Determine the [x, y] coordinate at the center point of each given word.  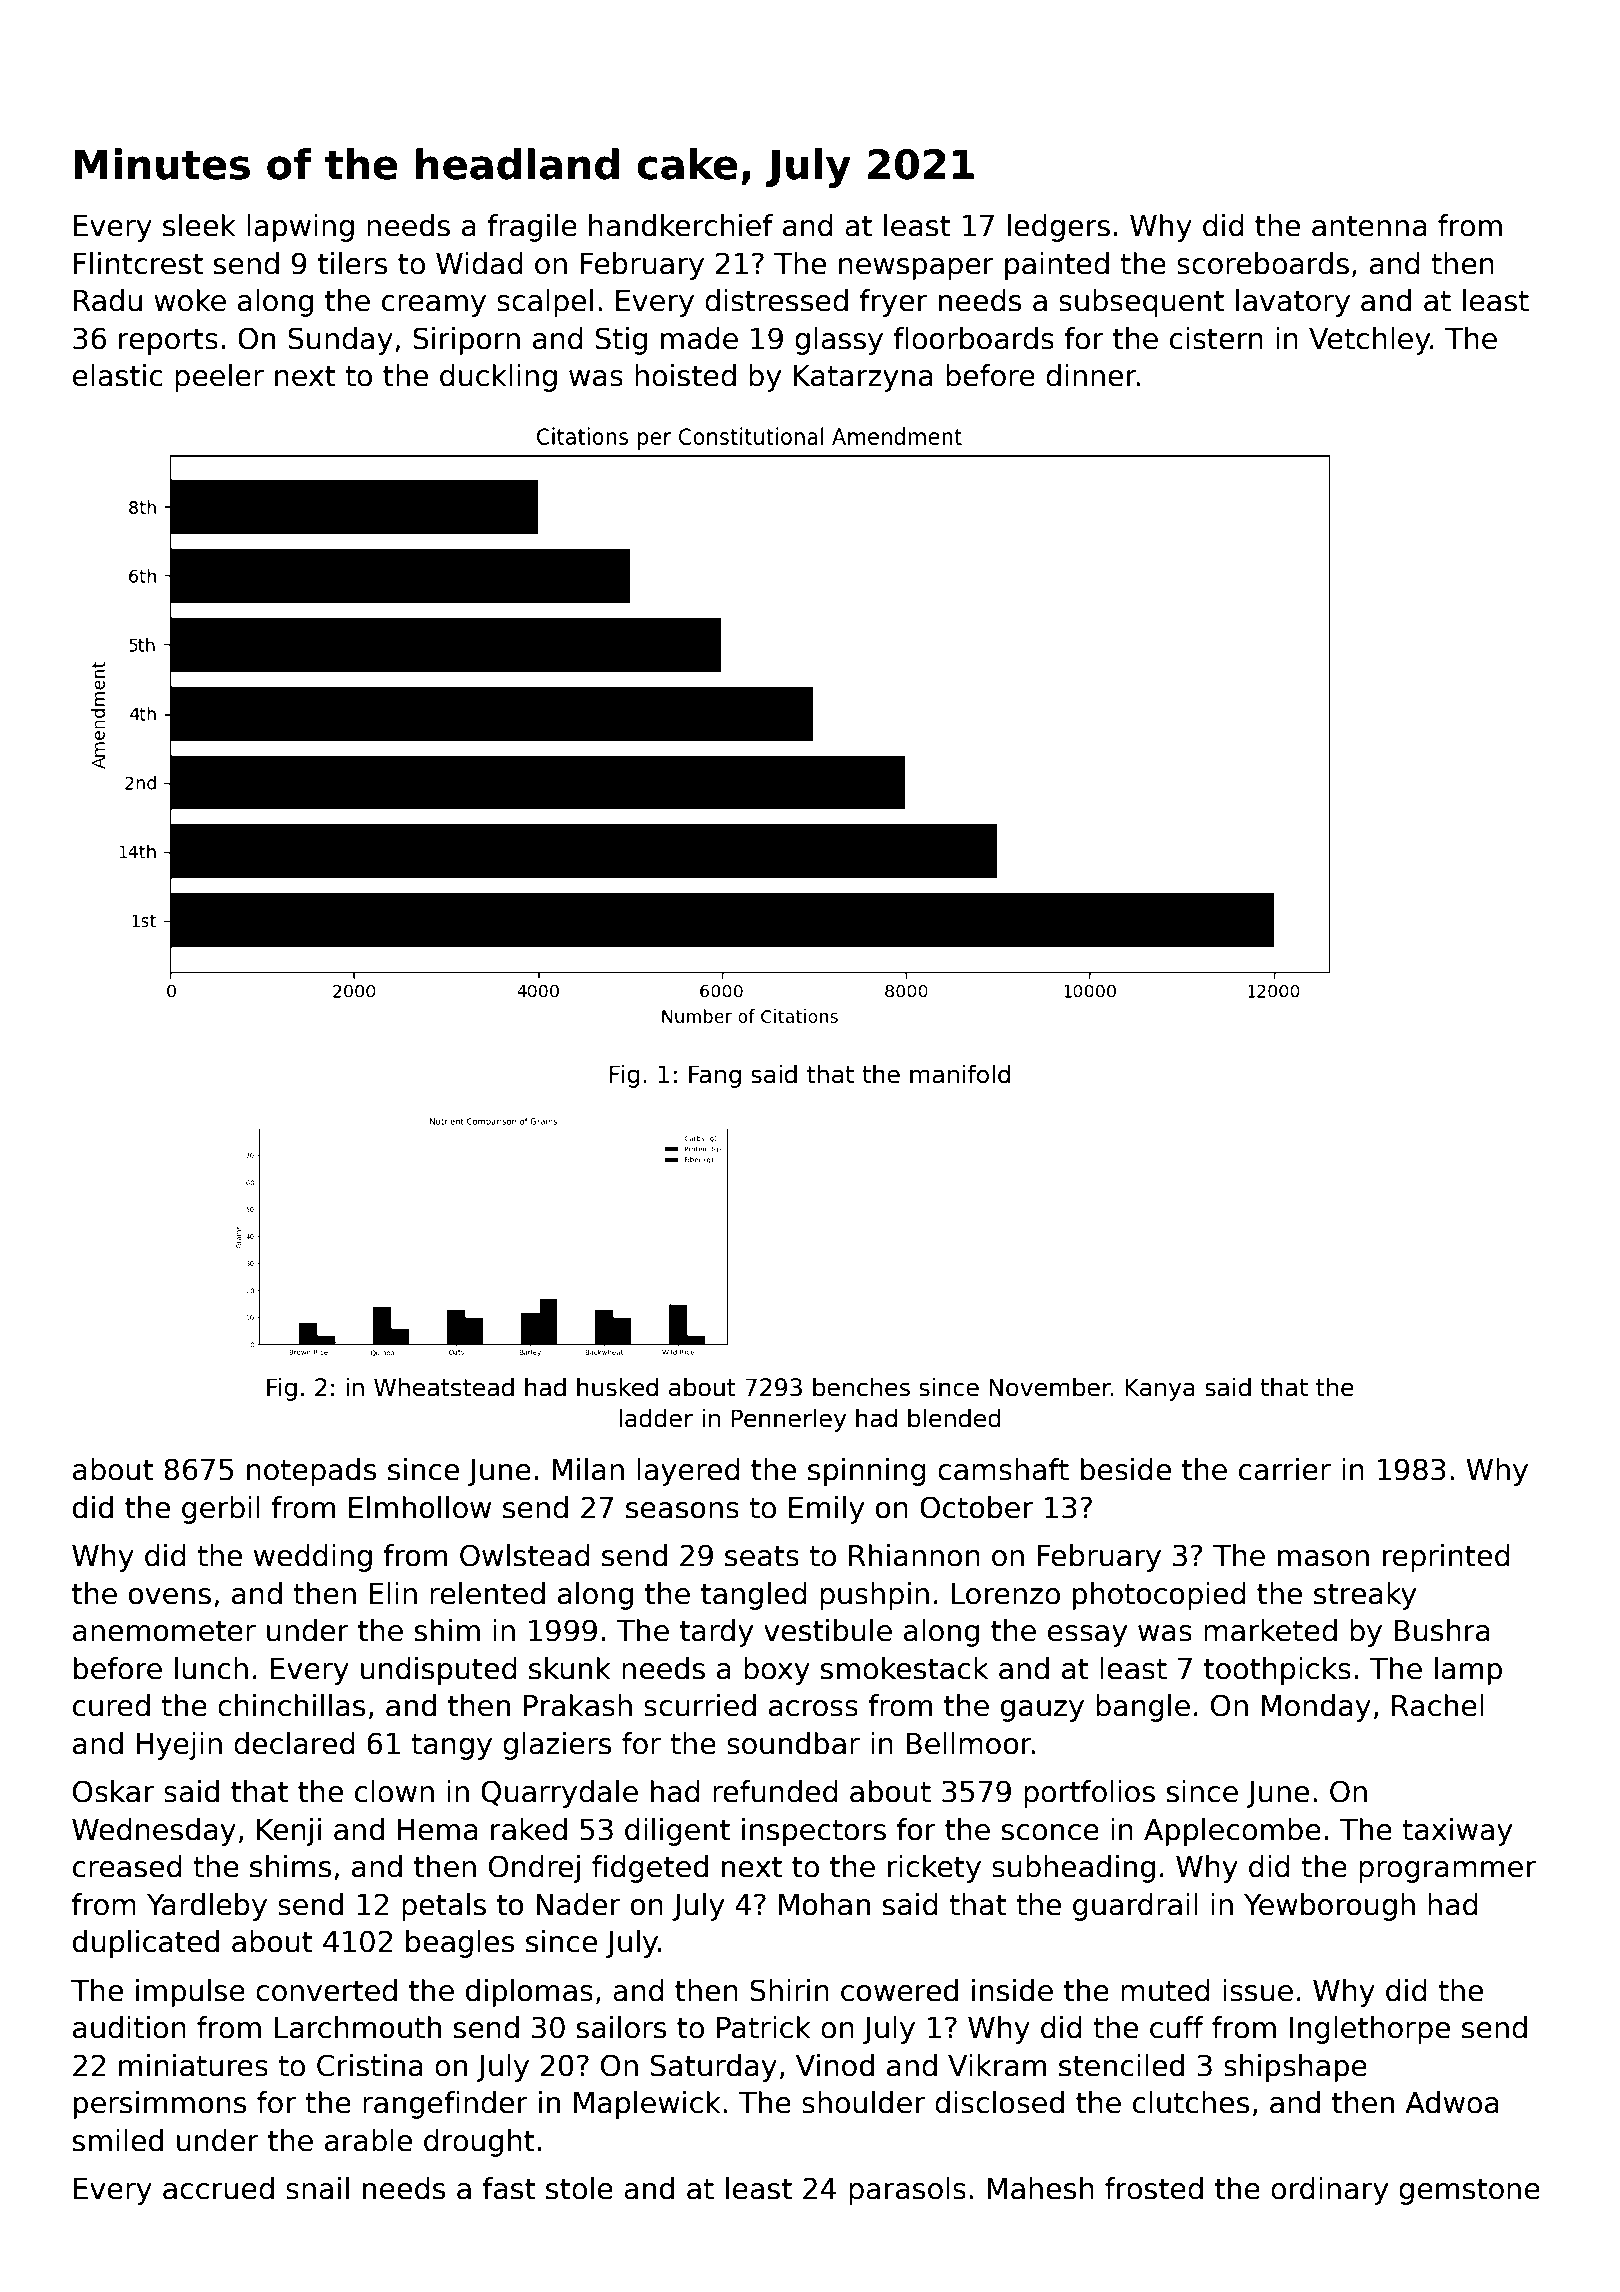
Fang [715, 1076]
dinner [1091, 375]
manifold [960, 1074]
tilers [352, 263]
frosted [1154, 2188]
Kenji [289, 1832]
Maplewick [647, 2105]
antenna [1369, 226]
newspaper [916, 269]
